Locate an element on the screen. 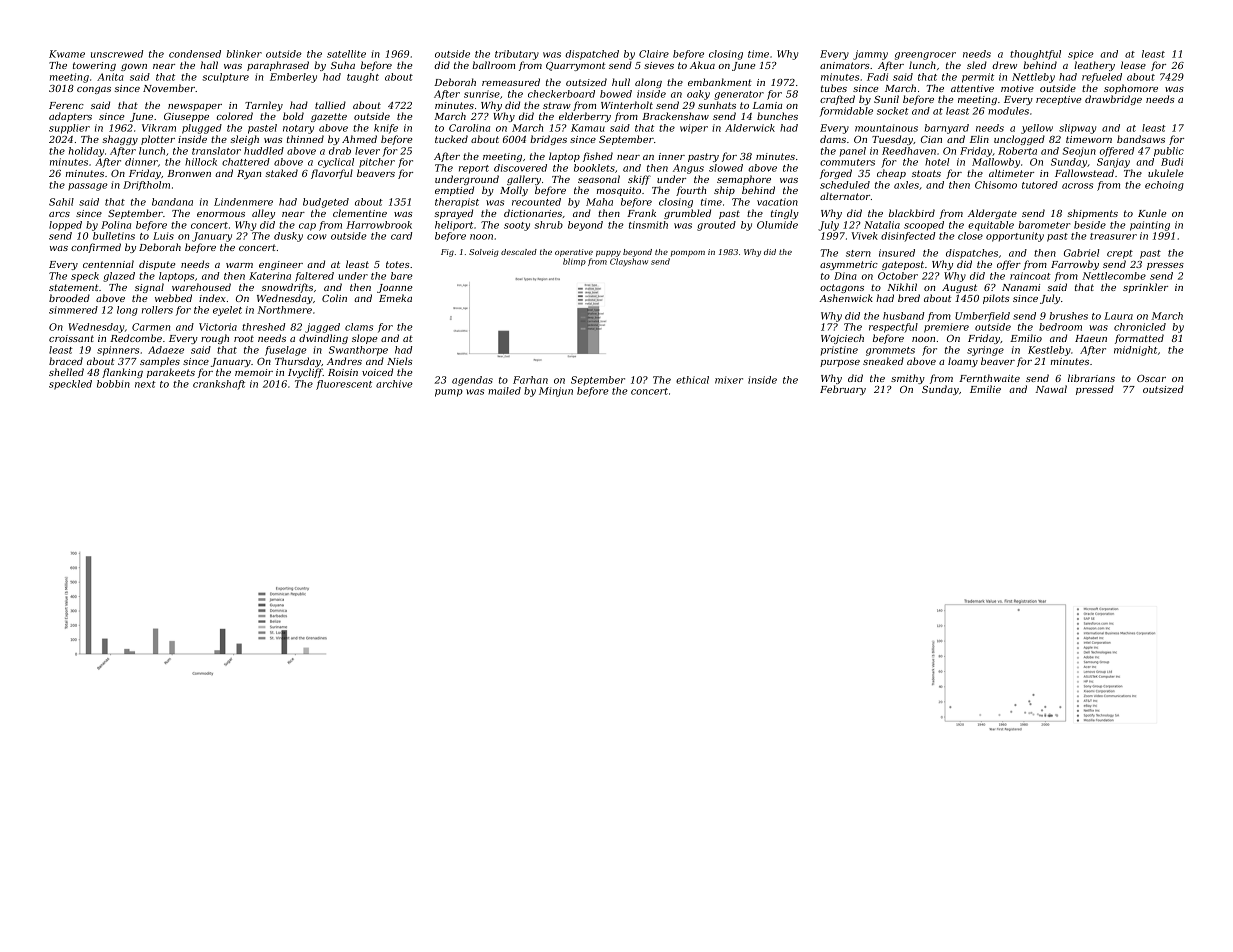  Mallowby is located at coordinates (996, 163).
